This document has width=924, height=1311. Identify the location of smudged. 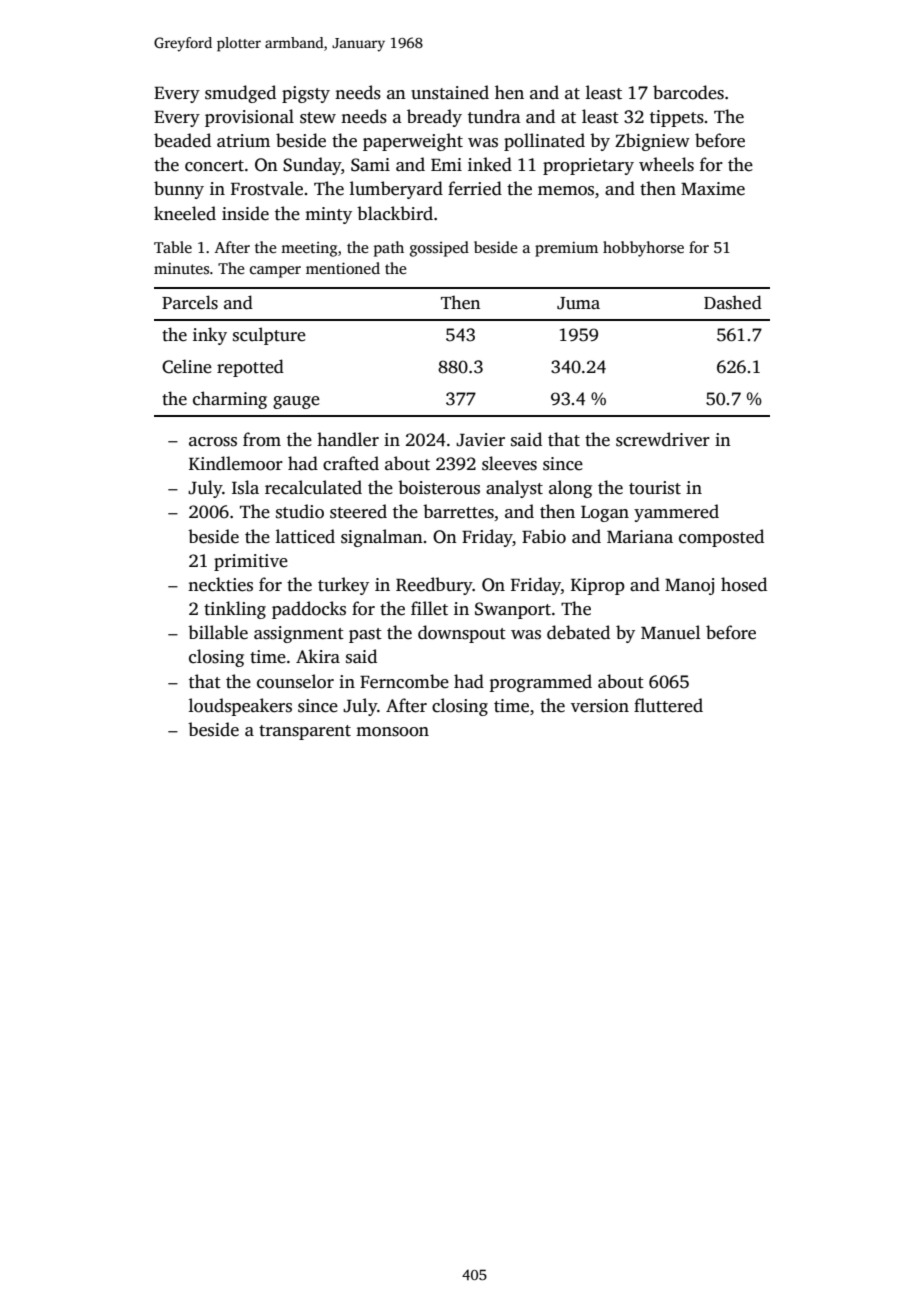
(240, 94).
